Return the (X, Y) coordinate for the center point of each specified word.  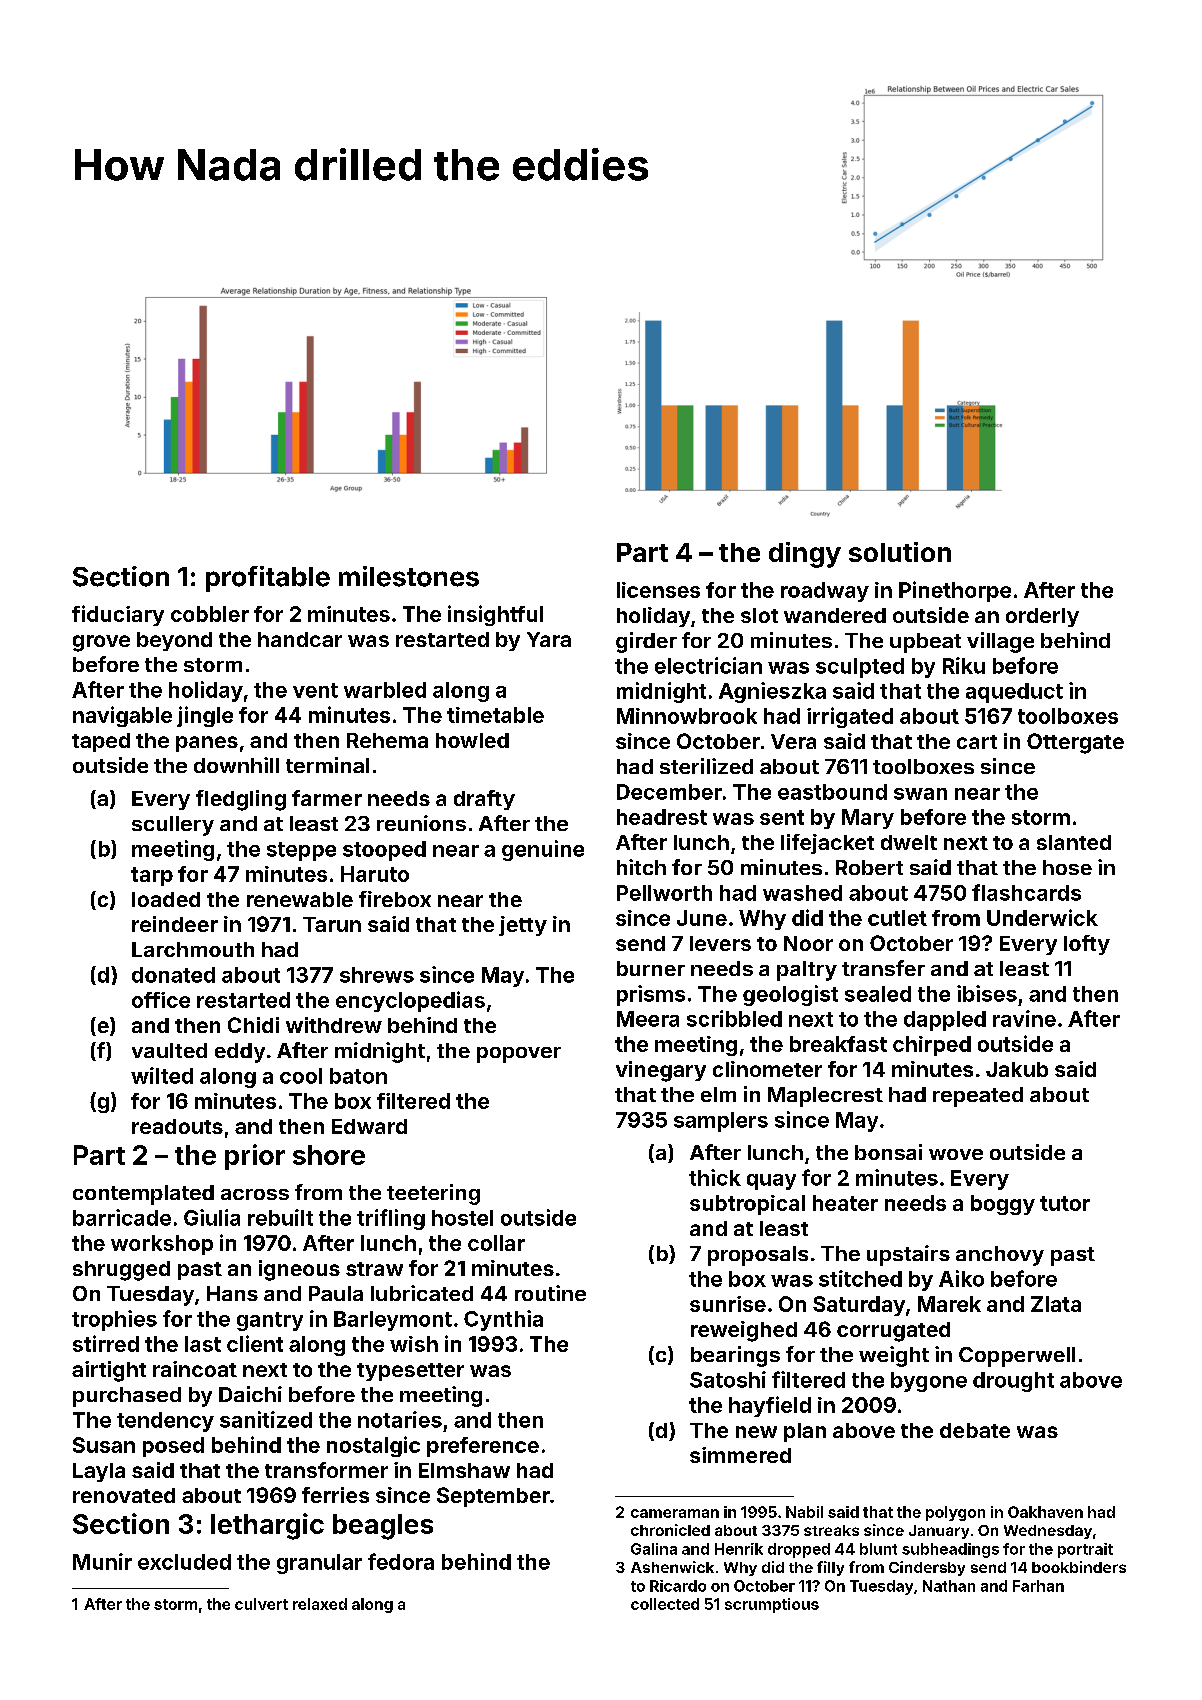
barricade (122, 1217)
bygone (929, 1382)
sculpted (860, 668)
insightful (495, 615)
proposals (758, 1256)
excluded (184, 1562)
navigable (122, 716)
